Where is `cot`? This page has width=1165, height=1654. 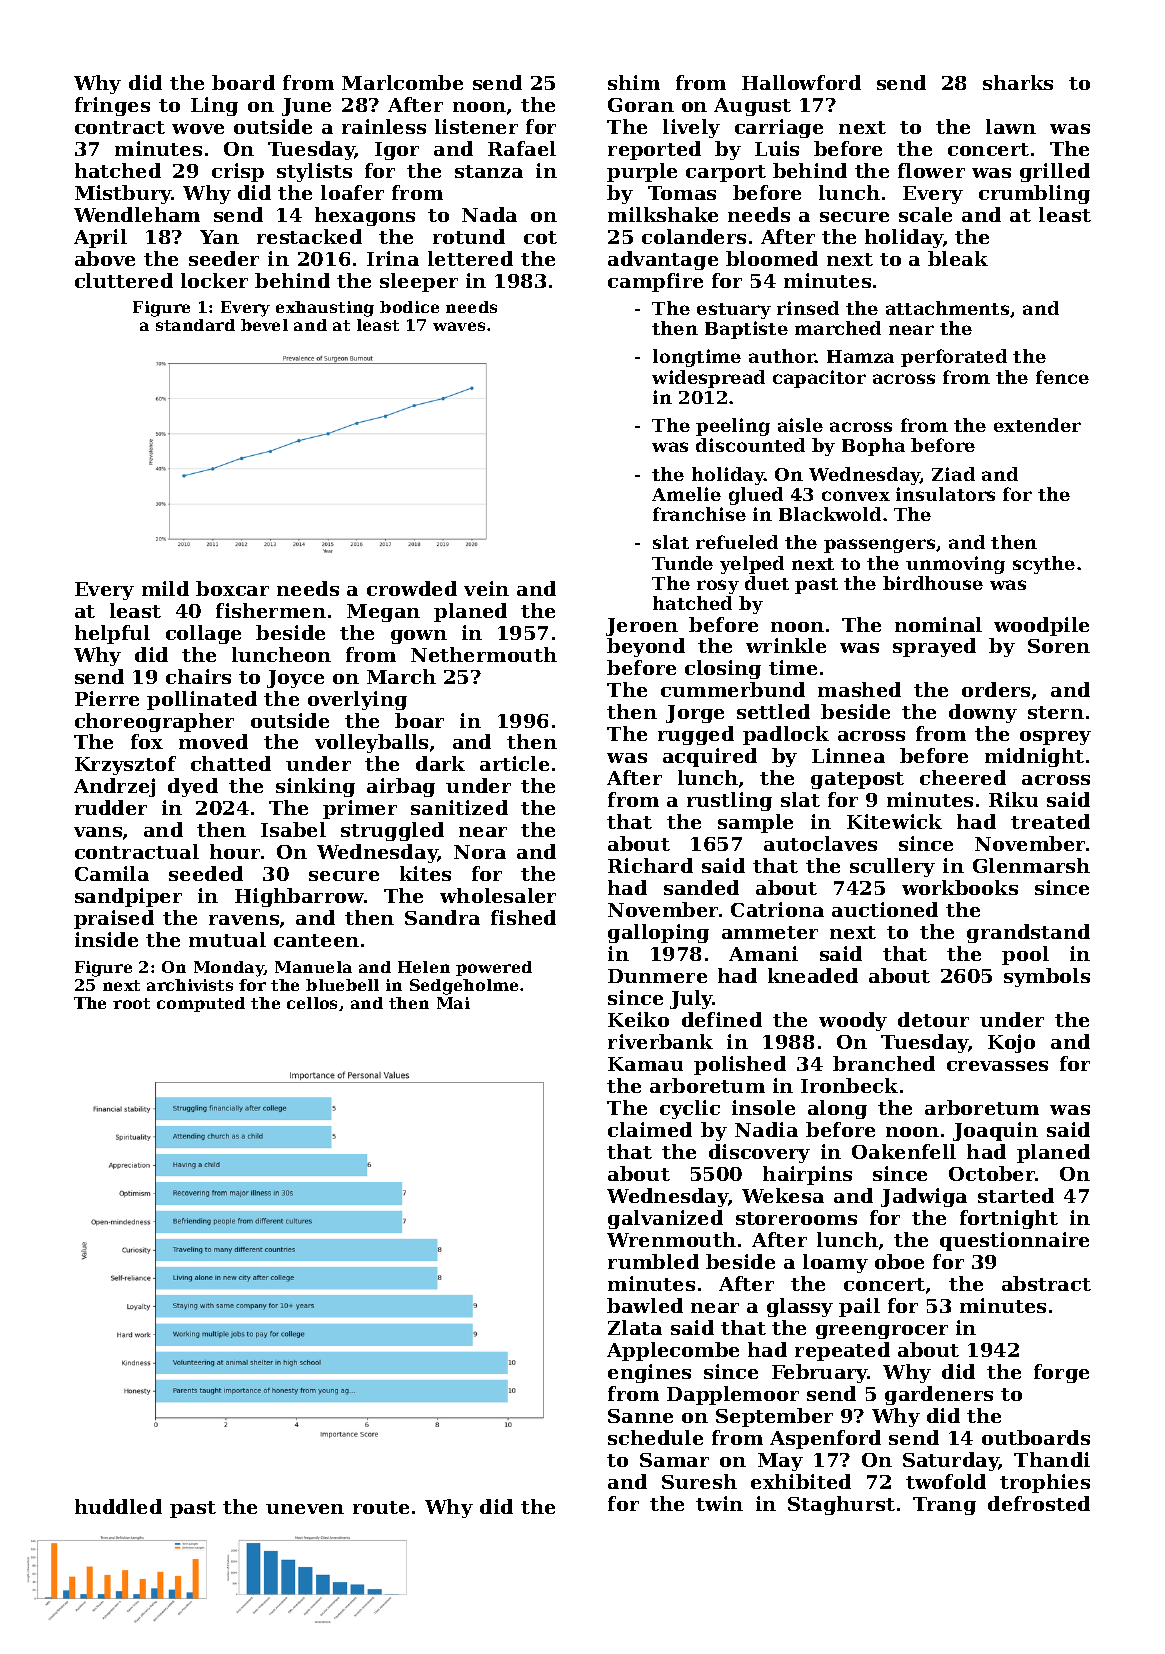
cot is located at coordinates (540, 237).
